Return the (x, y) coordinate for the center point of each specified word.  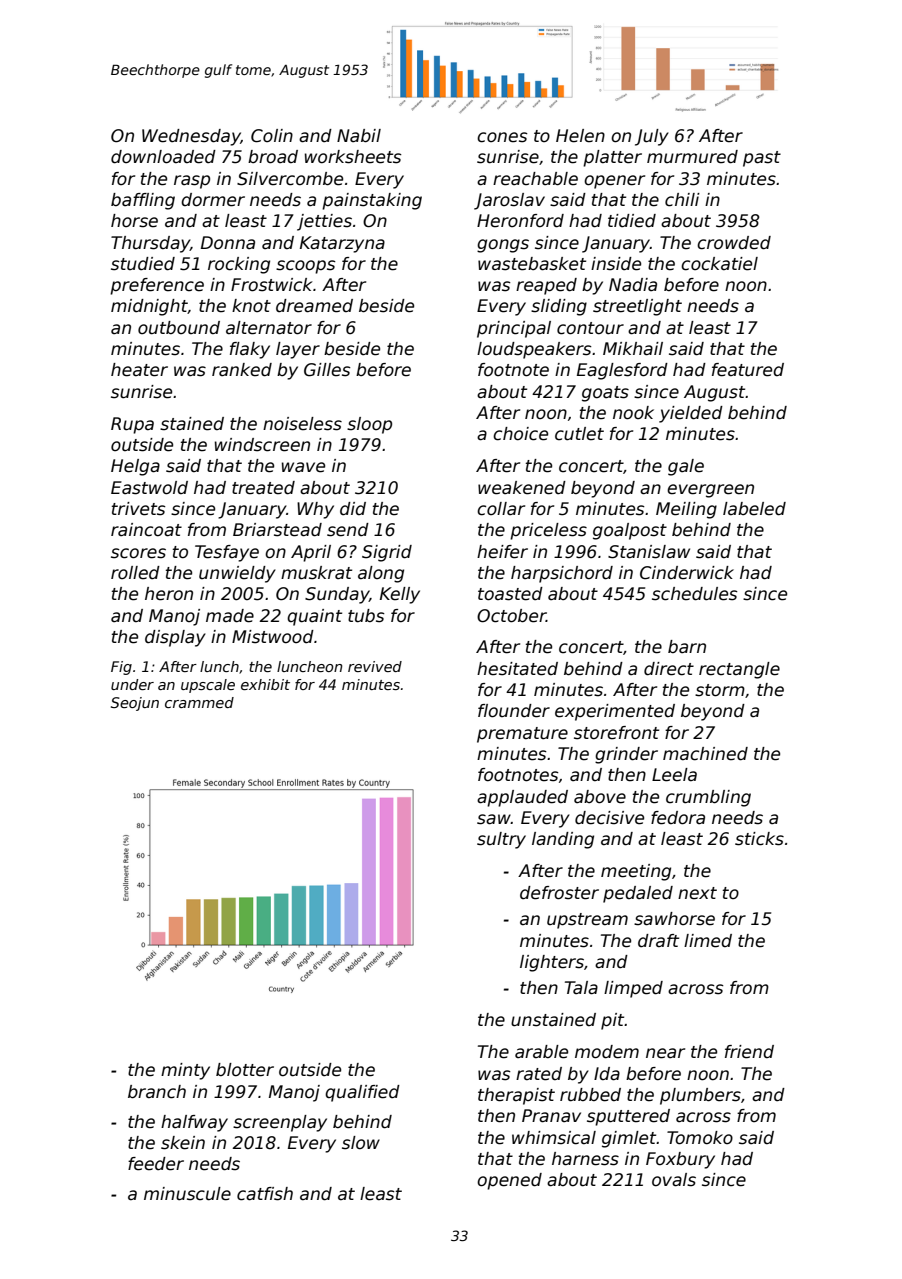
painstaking (372, 201)
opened (509, 1181)
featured (748, 370)
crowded (734, 243)
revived (375, 666)
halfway (194, 1123)
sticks (759, 839)
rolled (135, 573)
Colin (272, 136)
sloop (369, 425)
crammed (199, 702)
